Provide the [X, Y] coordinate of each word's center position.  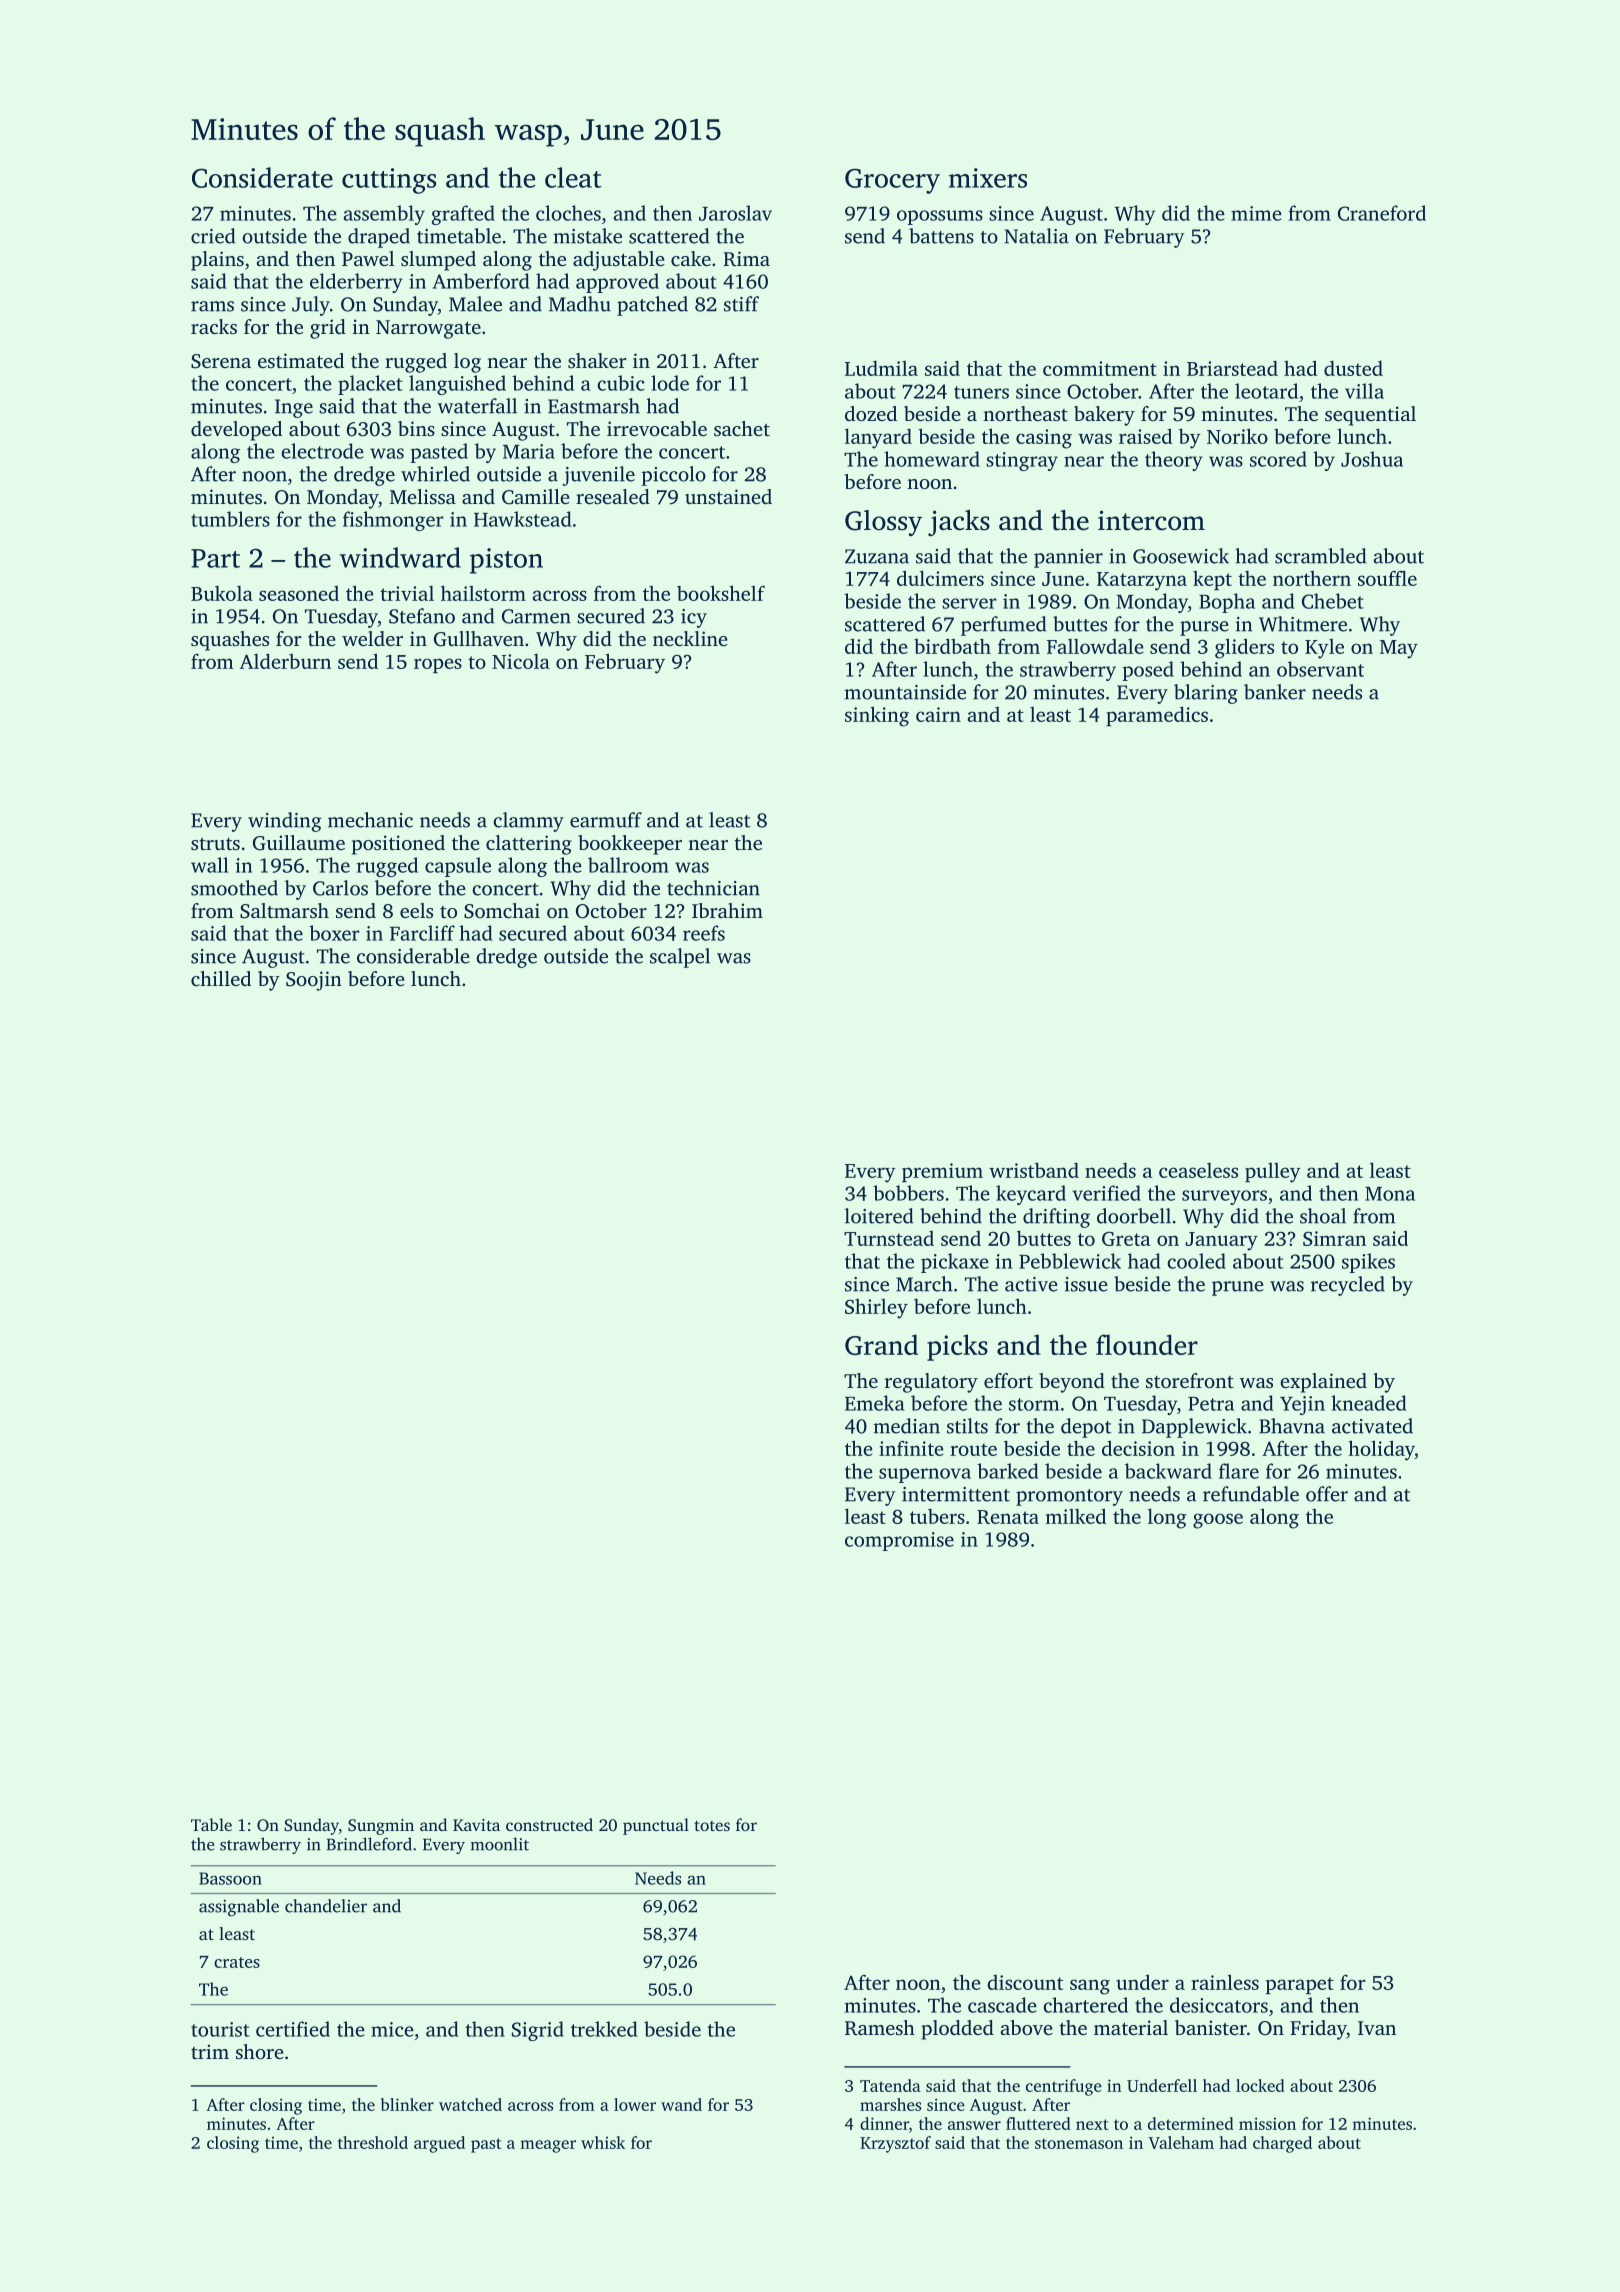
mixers [988, 178]
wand [681, 2104]
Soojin [314, 981]
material [1131, 2027]
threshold [373, 2142]
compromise [899, 1541]
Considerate [262, 177]
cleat [573, 177]
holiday [1381, 1450]
